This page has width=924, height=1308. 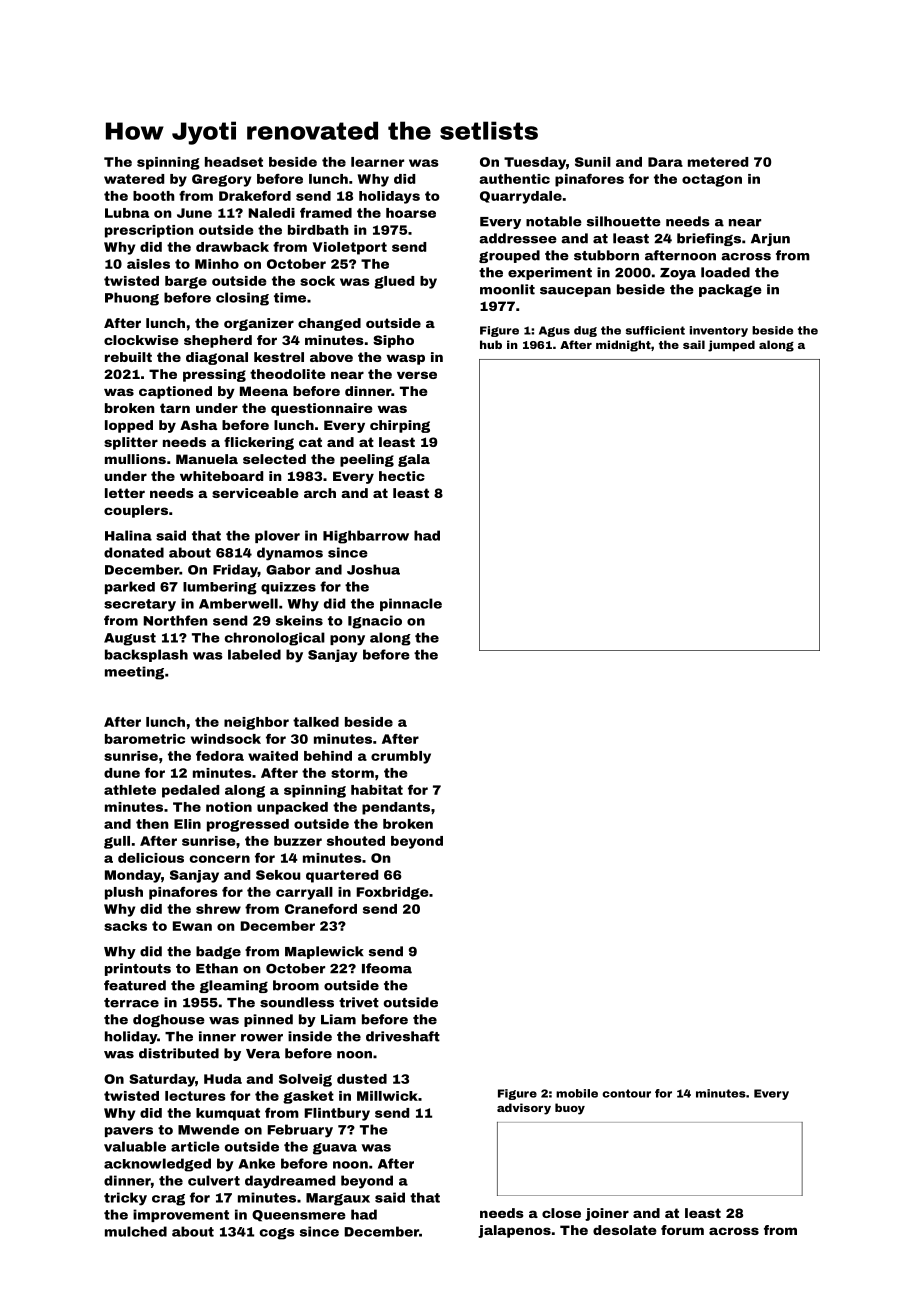 I want to click on waited, so click(x=273, y=756).
